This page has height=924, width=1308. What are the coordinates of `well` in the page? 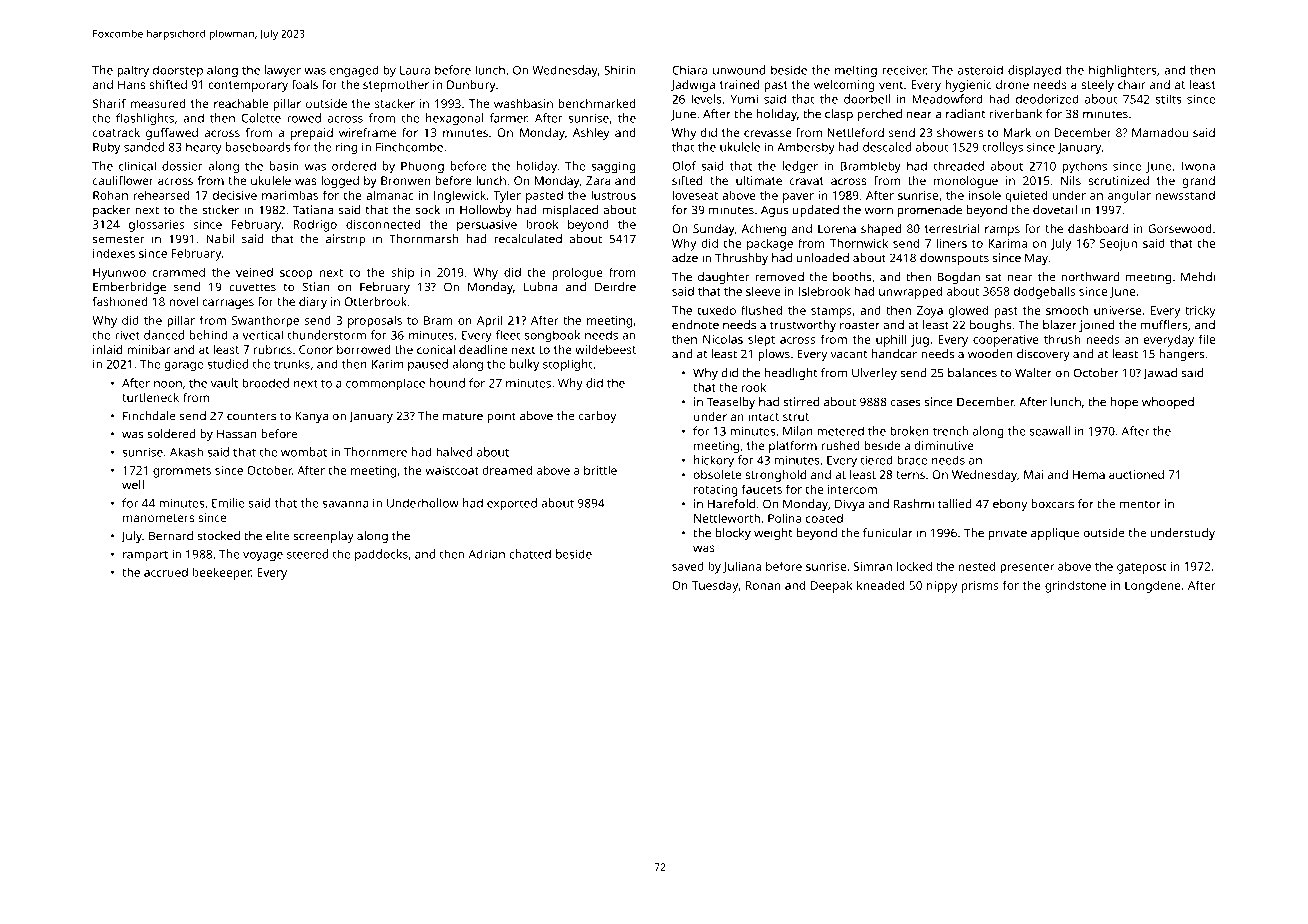 It's located at (133, 485).
